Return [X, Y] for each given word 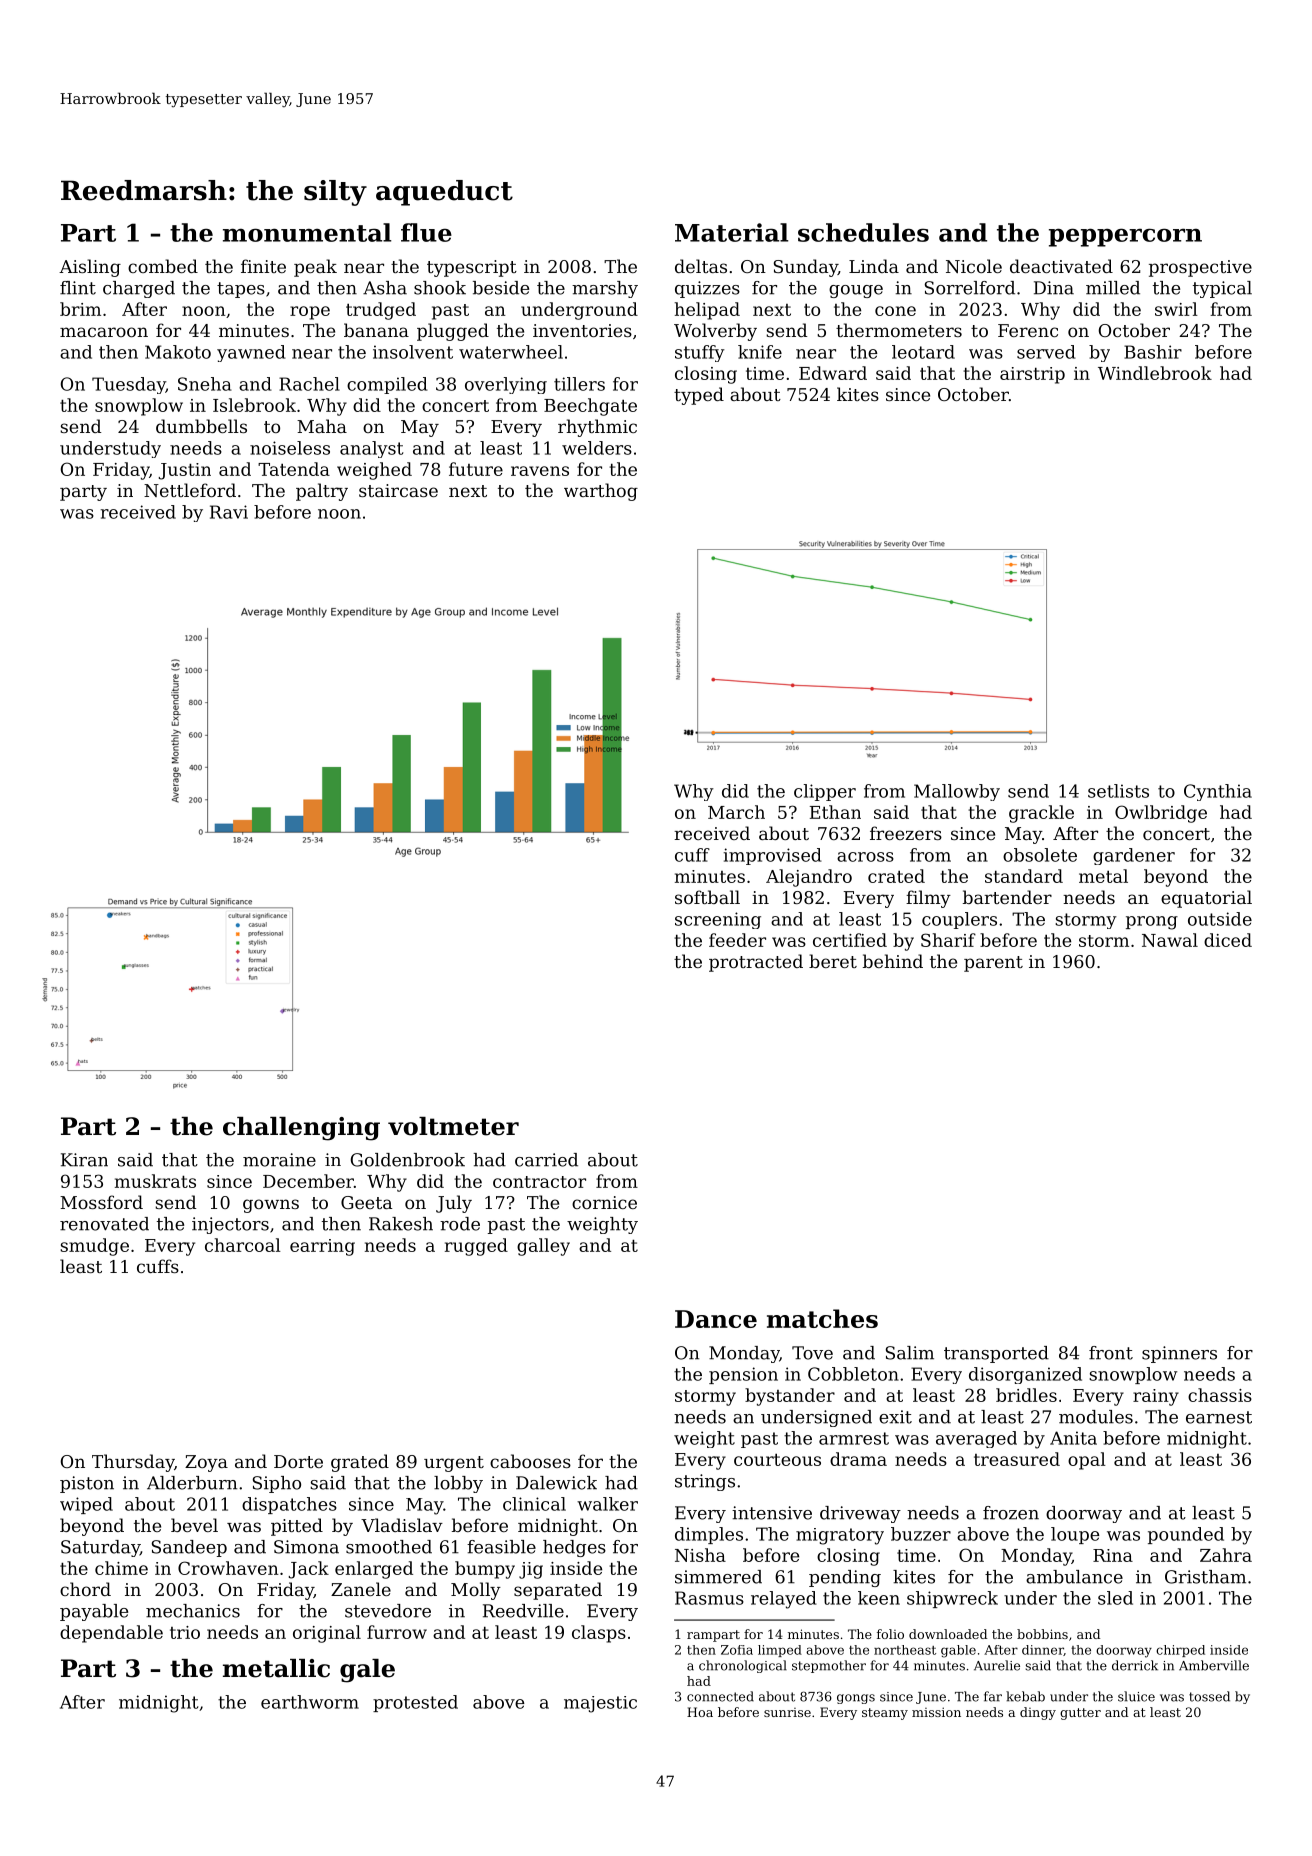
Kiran [84, 1160]
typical [1222, 289]
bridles [1026, 1395]
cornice [604, 1202]
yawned [251, 353]
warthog [601, 492]
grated [360, 1463]
